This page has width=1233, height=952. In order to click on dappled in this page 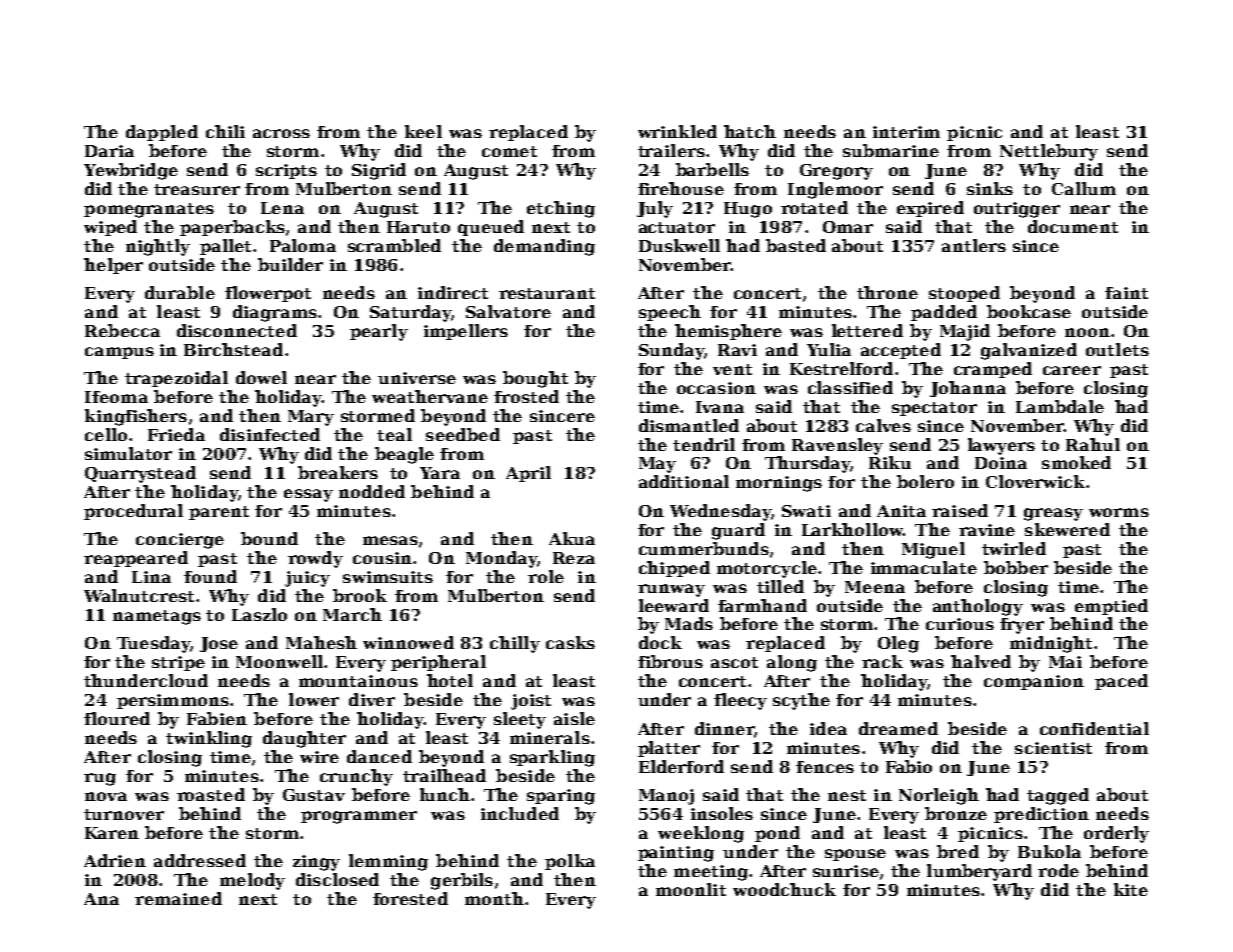, I will do `click(162, 133)`.
